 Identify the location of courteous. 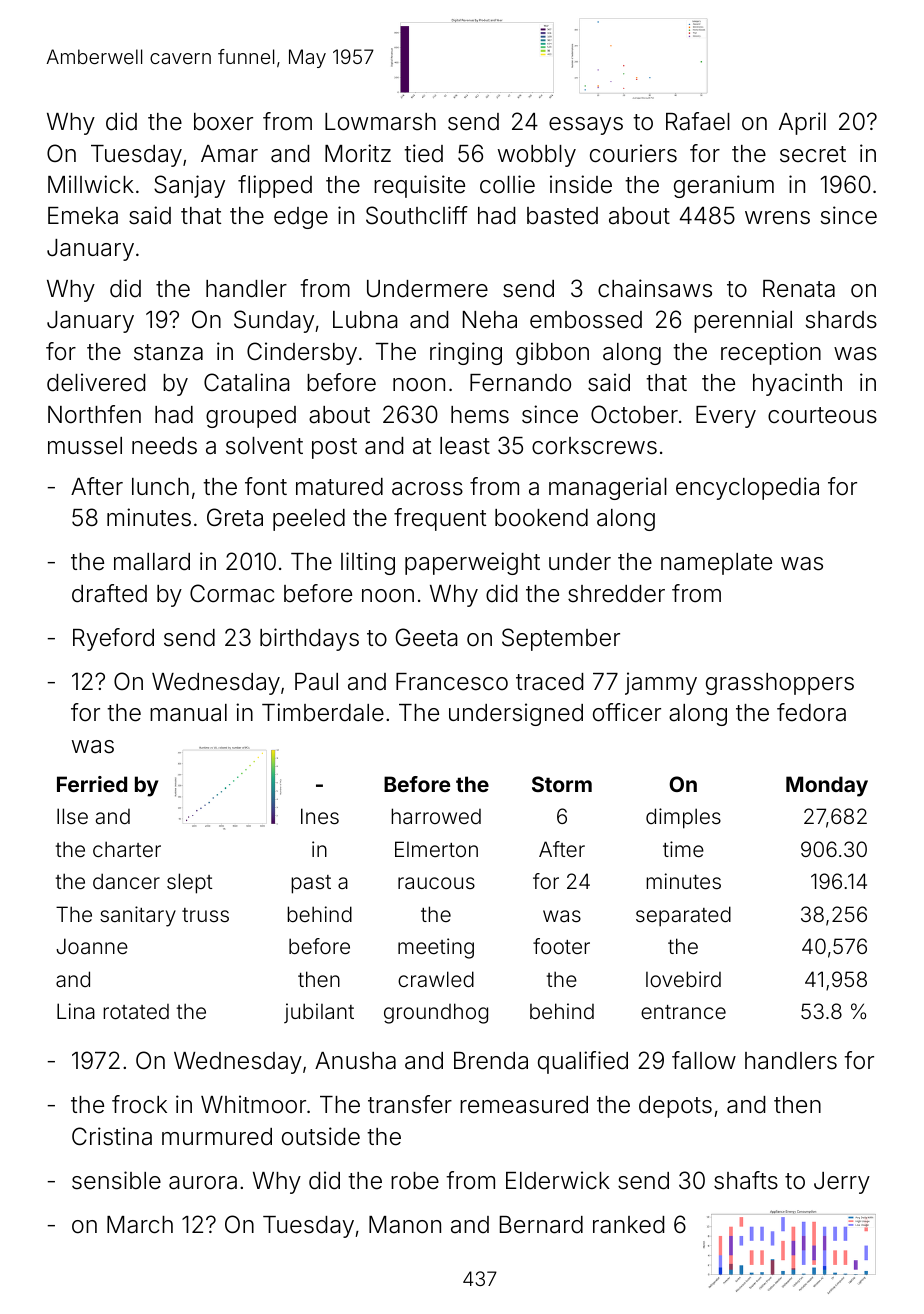
(822, 415).
